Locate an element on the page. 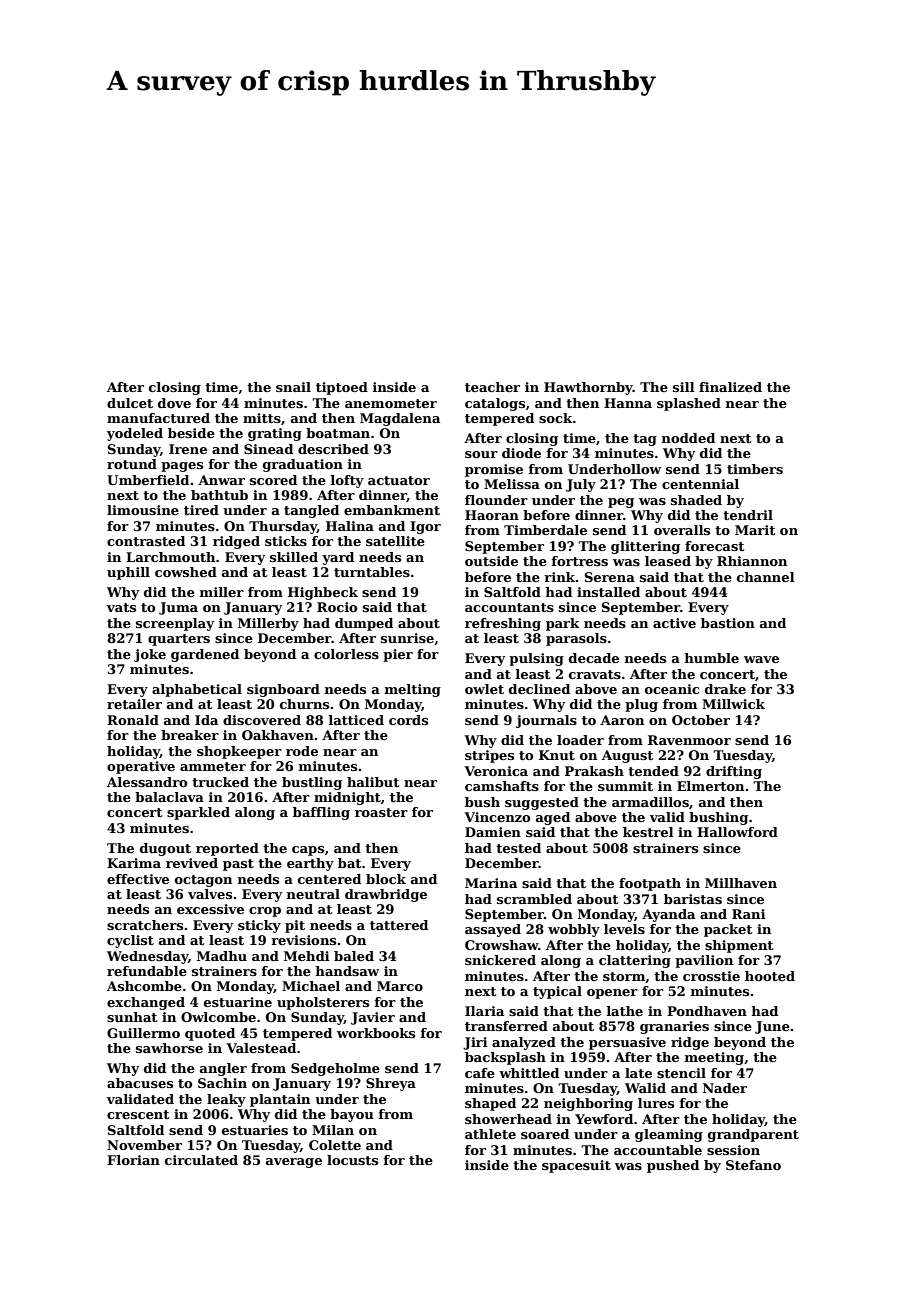 This page has width=908, height=1316. soared is located at coordinates (545, 1134).
